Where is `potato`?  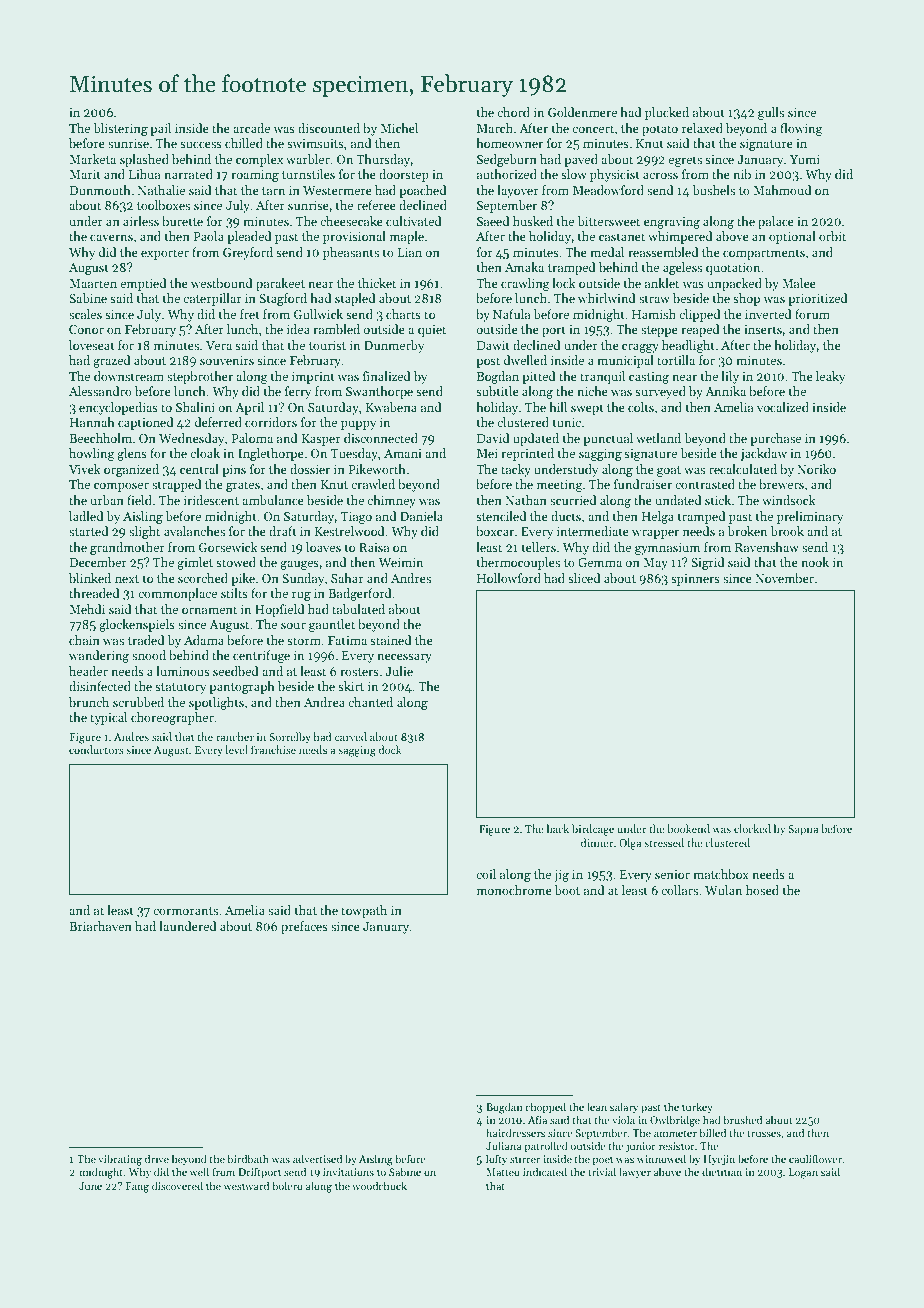 potato is located at coordinates (660, 130).
